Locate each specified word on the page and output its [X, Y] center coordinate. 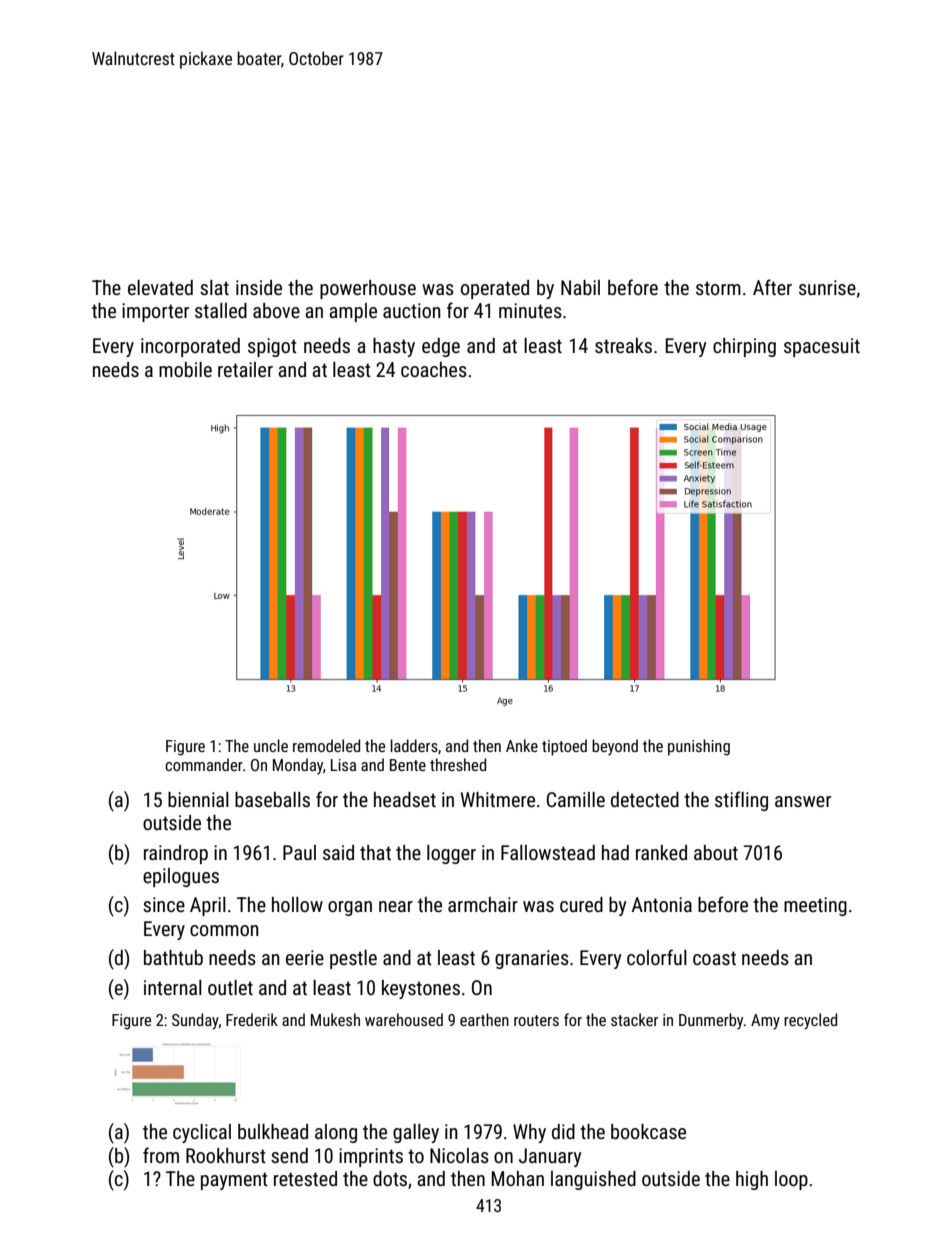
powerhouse [368, 289]
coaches [434, 369]
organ [350, 908]
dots [390, 1178]
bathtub [173, 957]
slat [214, 287]
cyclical [202, 1133]
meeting [815, 906]
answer [803, 801]
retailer [245, 369]
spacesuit [822, 347]
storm [718, 288]
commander [204, 764]
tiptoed [564, 747]
